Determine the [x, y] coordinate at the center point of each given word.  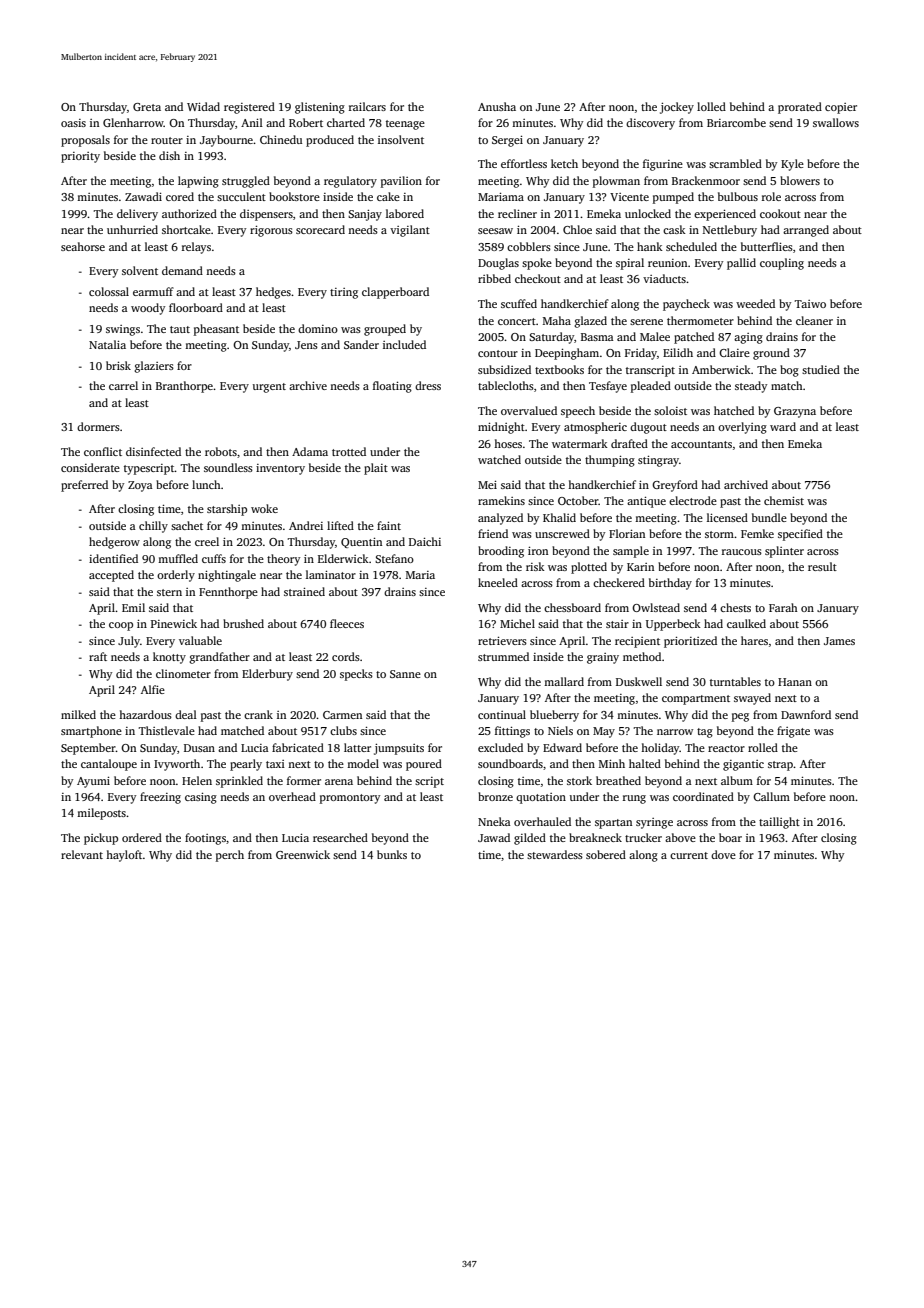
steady [751, 387]
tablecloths [506, 385]
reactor [726, 748]
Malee [655, 336]
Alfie [153, 689]
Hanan [795, 682]
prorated [800, 108]
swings [123, 330]
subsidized [504, 369]
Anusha [497, 106]
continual [502, 714]
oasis [73, 123]
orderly [176, 576]
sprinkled [239, 782]
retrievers [502, 640]
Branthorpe [184, 387]
